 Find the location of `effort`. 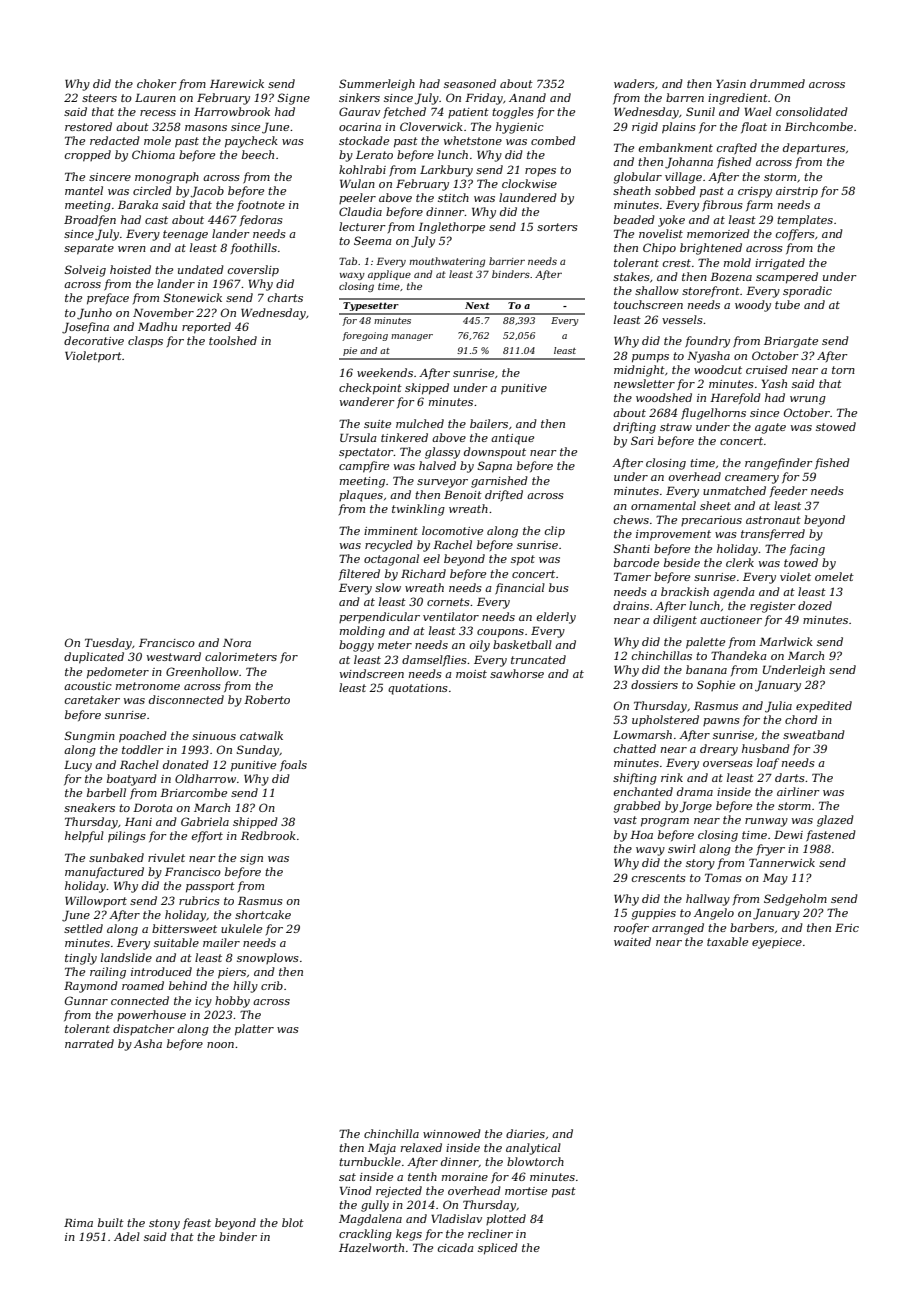

effort is located at coordinates (207, 836).
